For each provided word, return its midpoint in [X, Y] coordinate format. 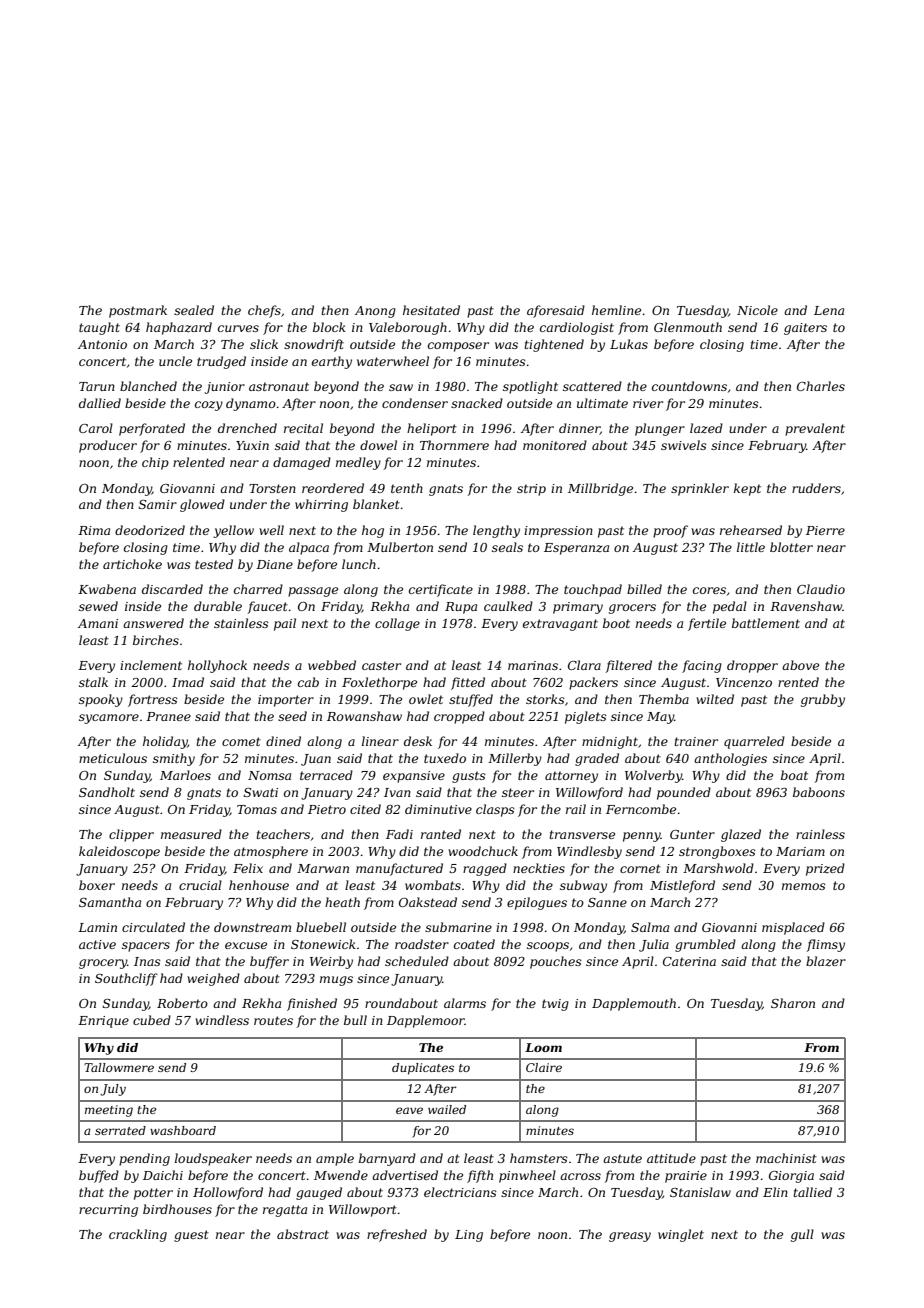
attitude [671, 1158]
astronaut [279, 386]
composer [458, 347]
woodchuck [483, 851]
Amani [98, 623]
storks [545, 699]
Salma [650, 927]
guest [191, 1236]
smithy [174, 759]
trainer [696, 741]
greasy [630, 1237]
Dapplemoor [426, 1021]
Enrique [103, 1022]
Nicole [757, 310]
